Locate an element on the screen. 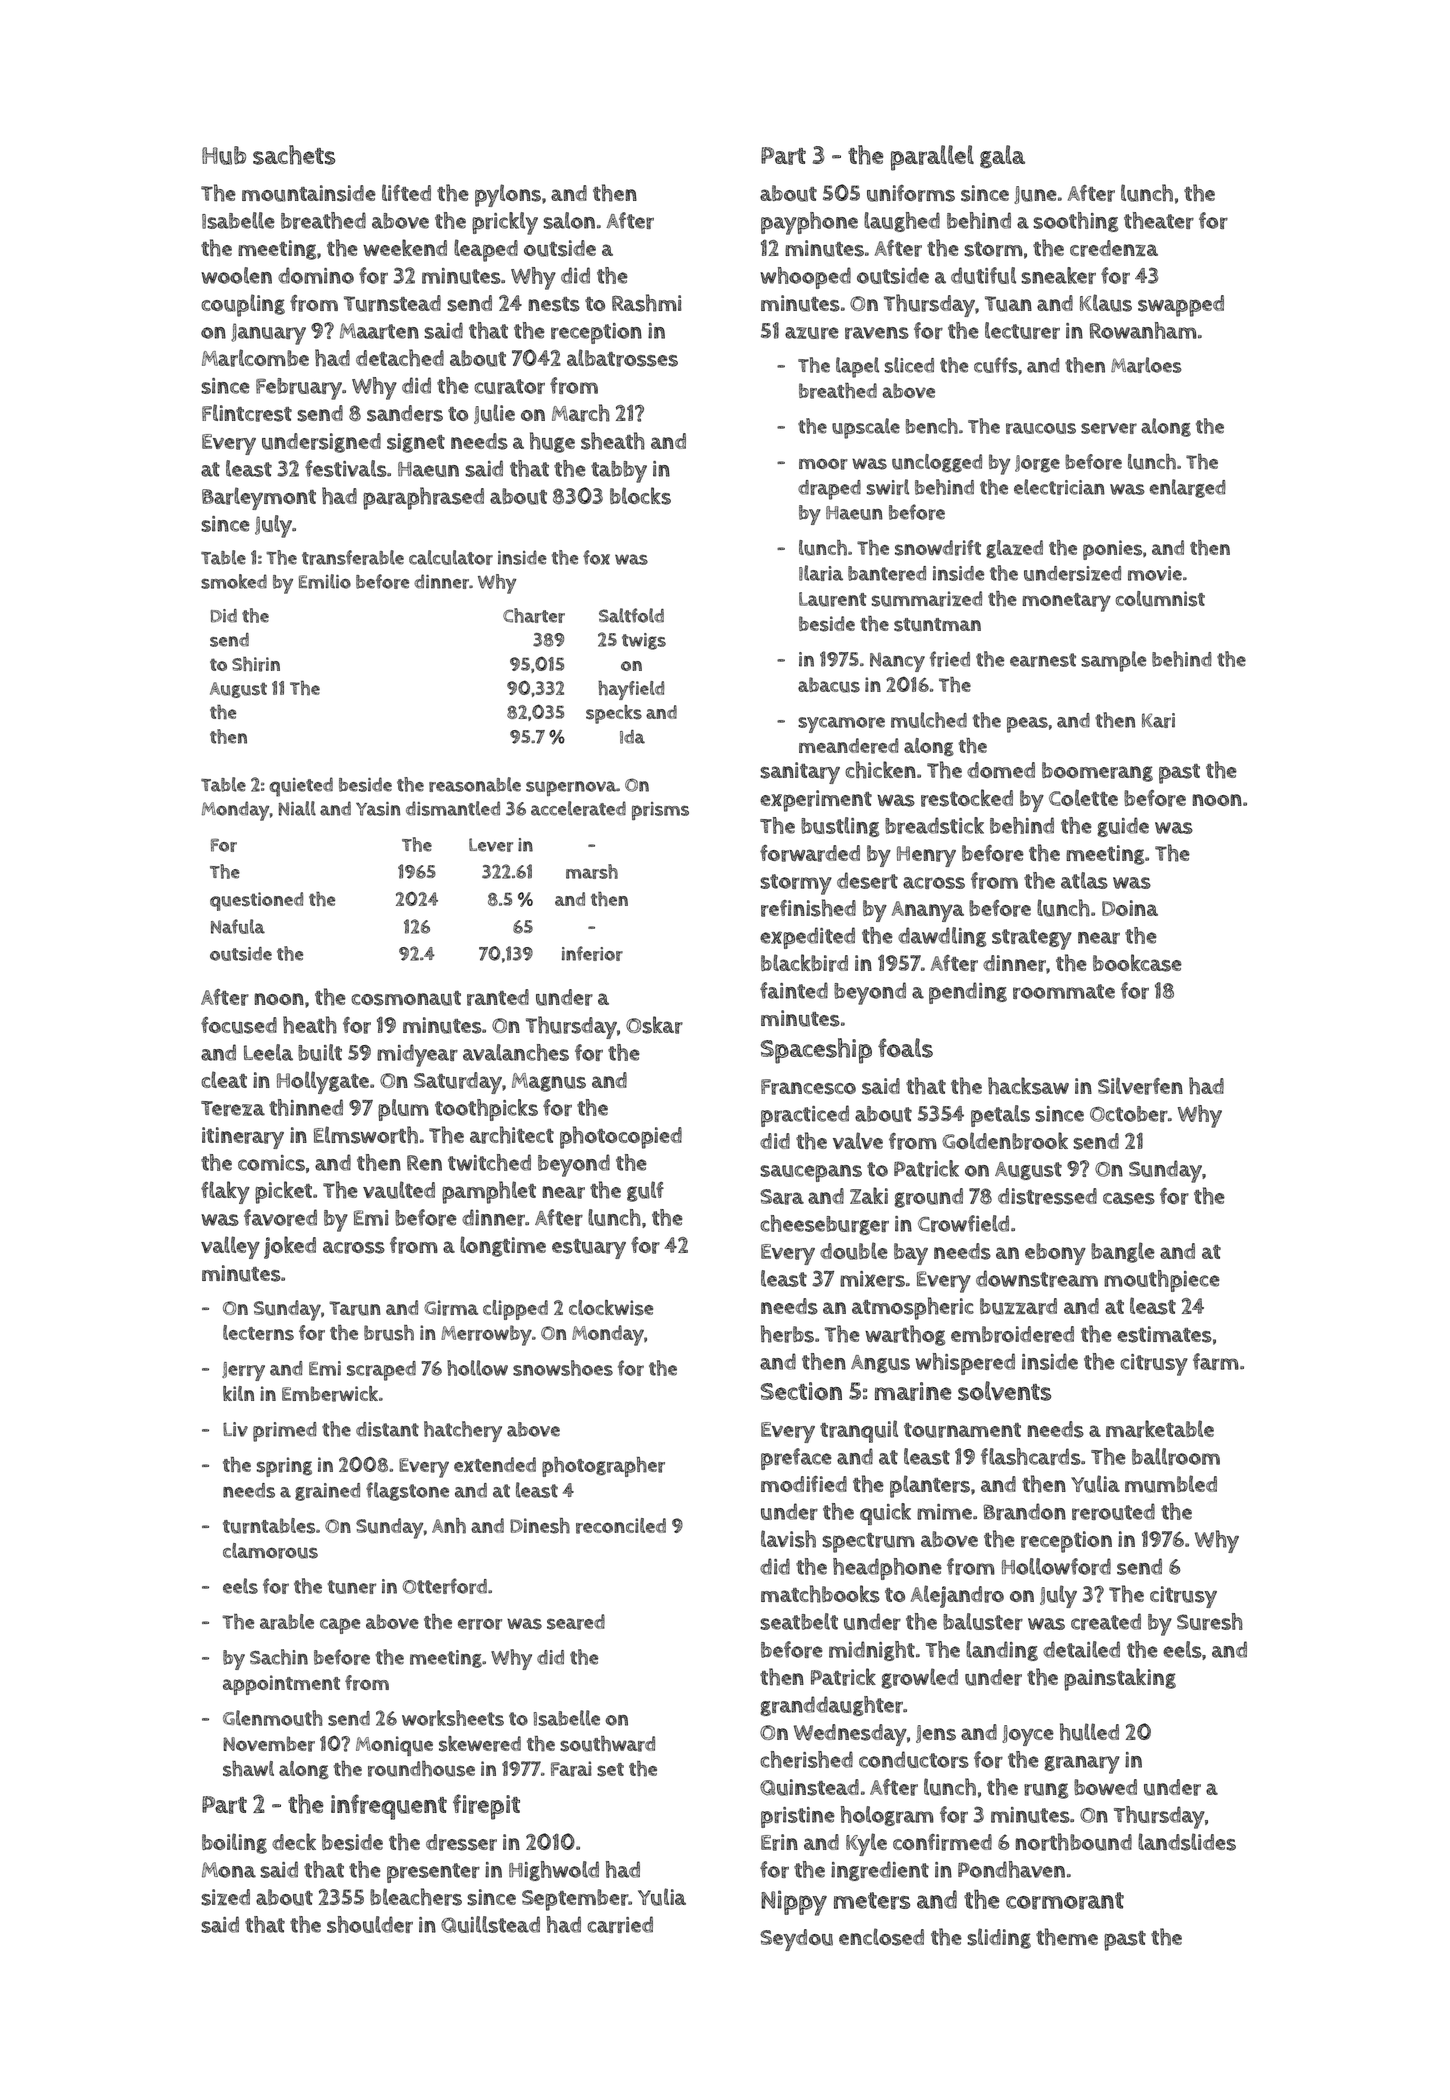 The height and width of the screenshot is (2100, 1450). paraphrased is located at coordinates (423, 498).
